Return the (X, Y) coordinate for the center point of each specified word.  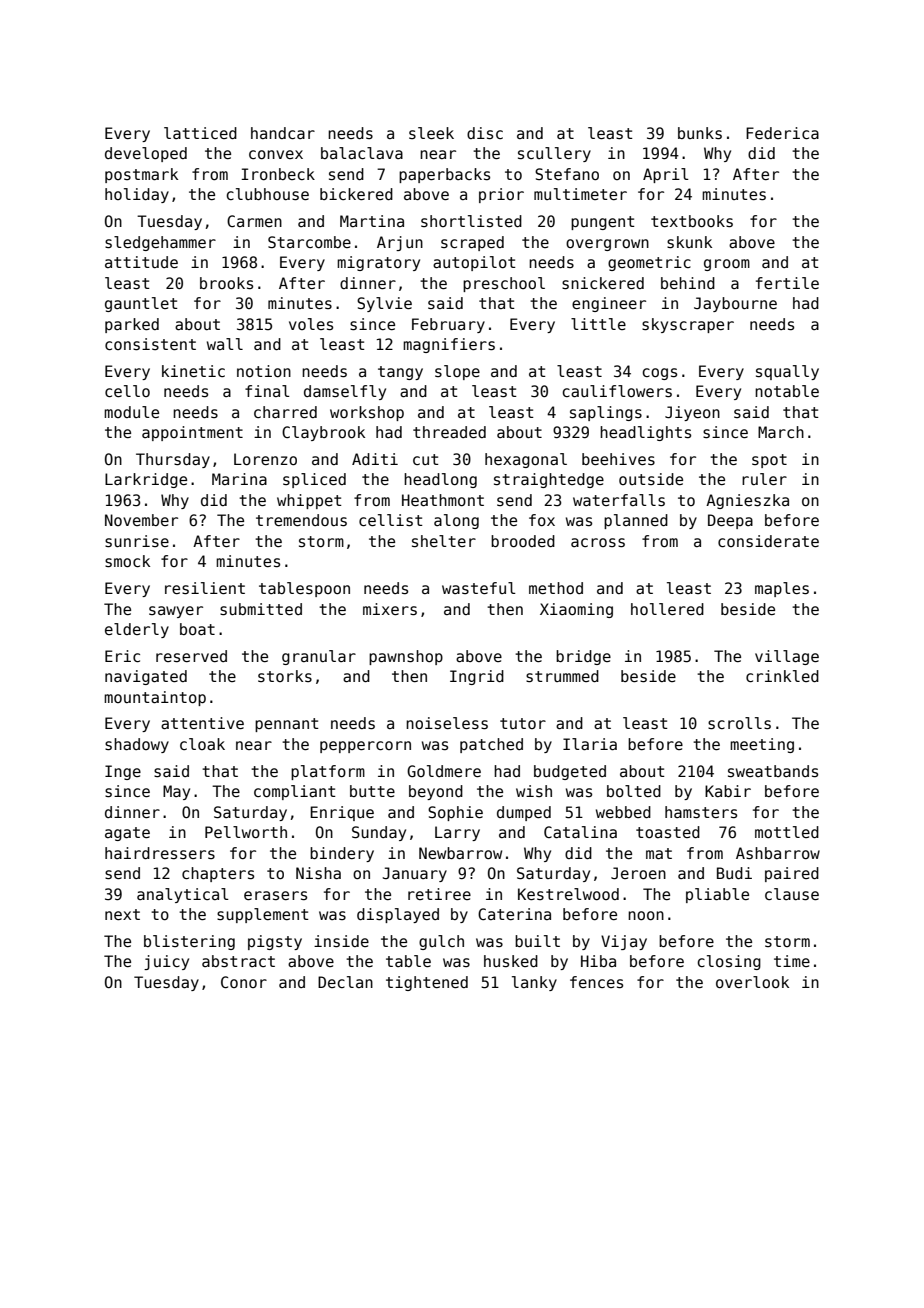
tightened (427, 983)
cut (426, 459)
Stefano (567, 174)
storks (285, 676)
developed (146, 154)
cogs (659, 374)
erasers (275, 895)
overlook (752, 982)
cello (127, 391)
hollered (667, 609)
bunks (700, 133)
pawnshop (406, 657)
